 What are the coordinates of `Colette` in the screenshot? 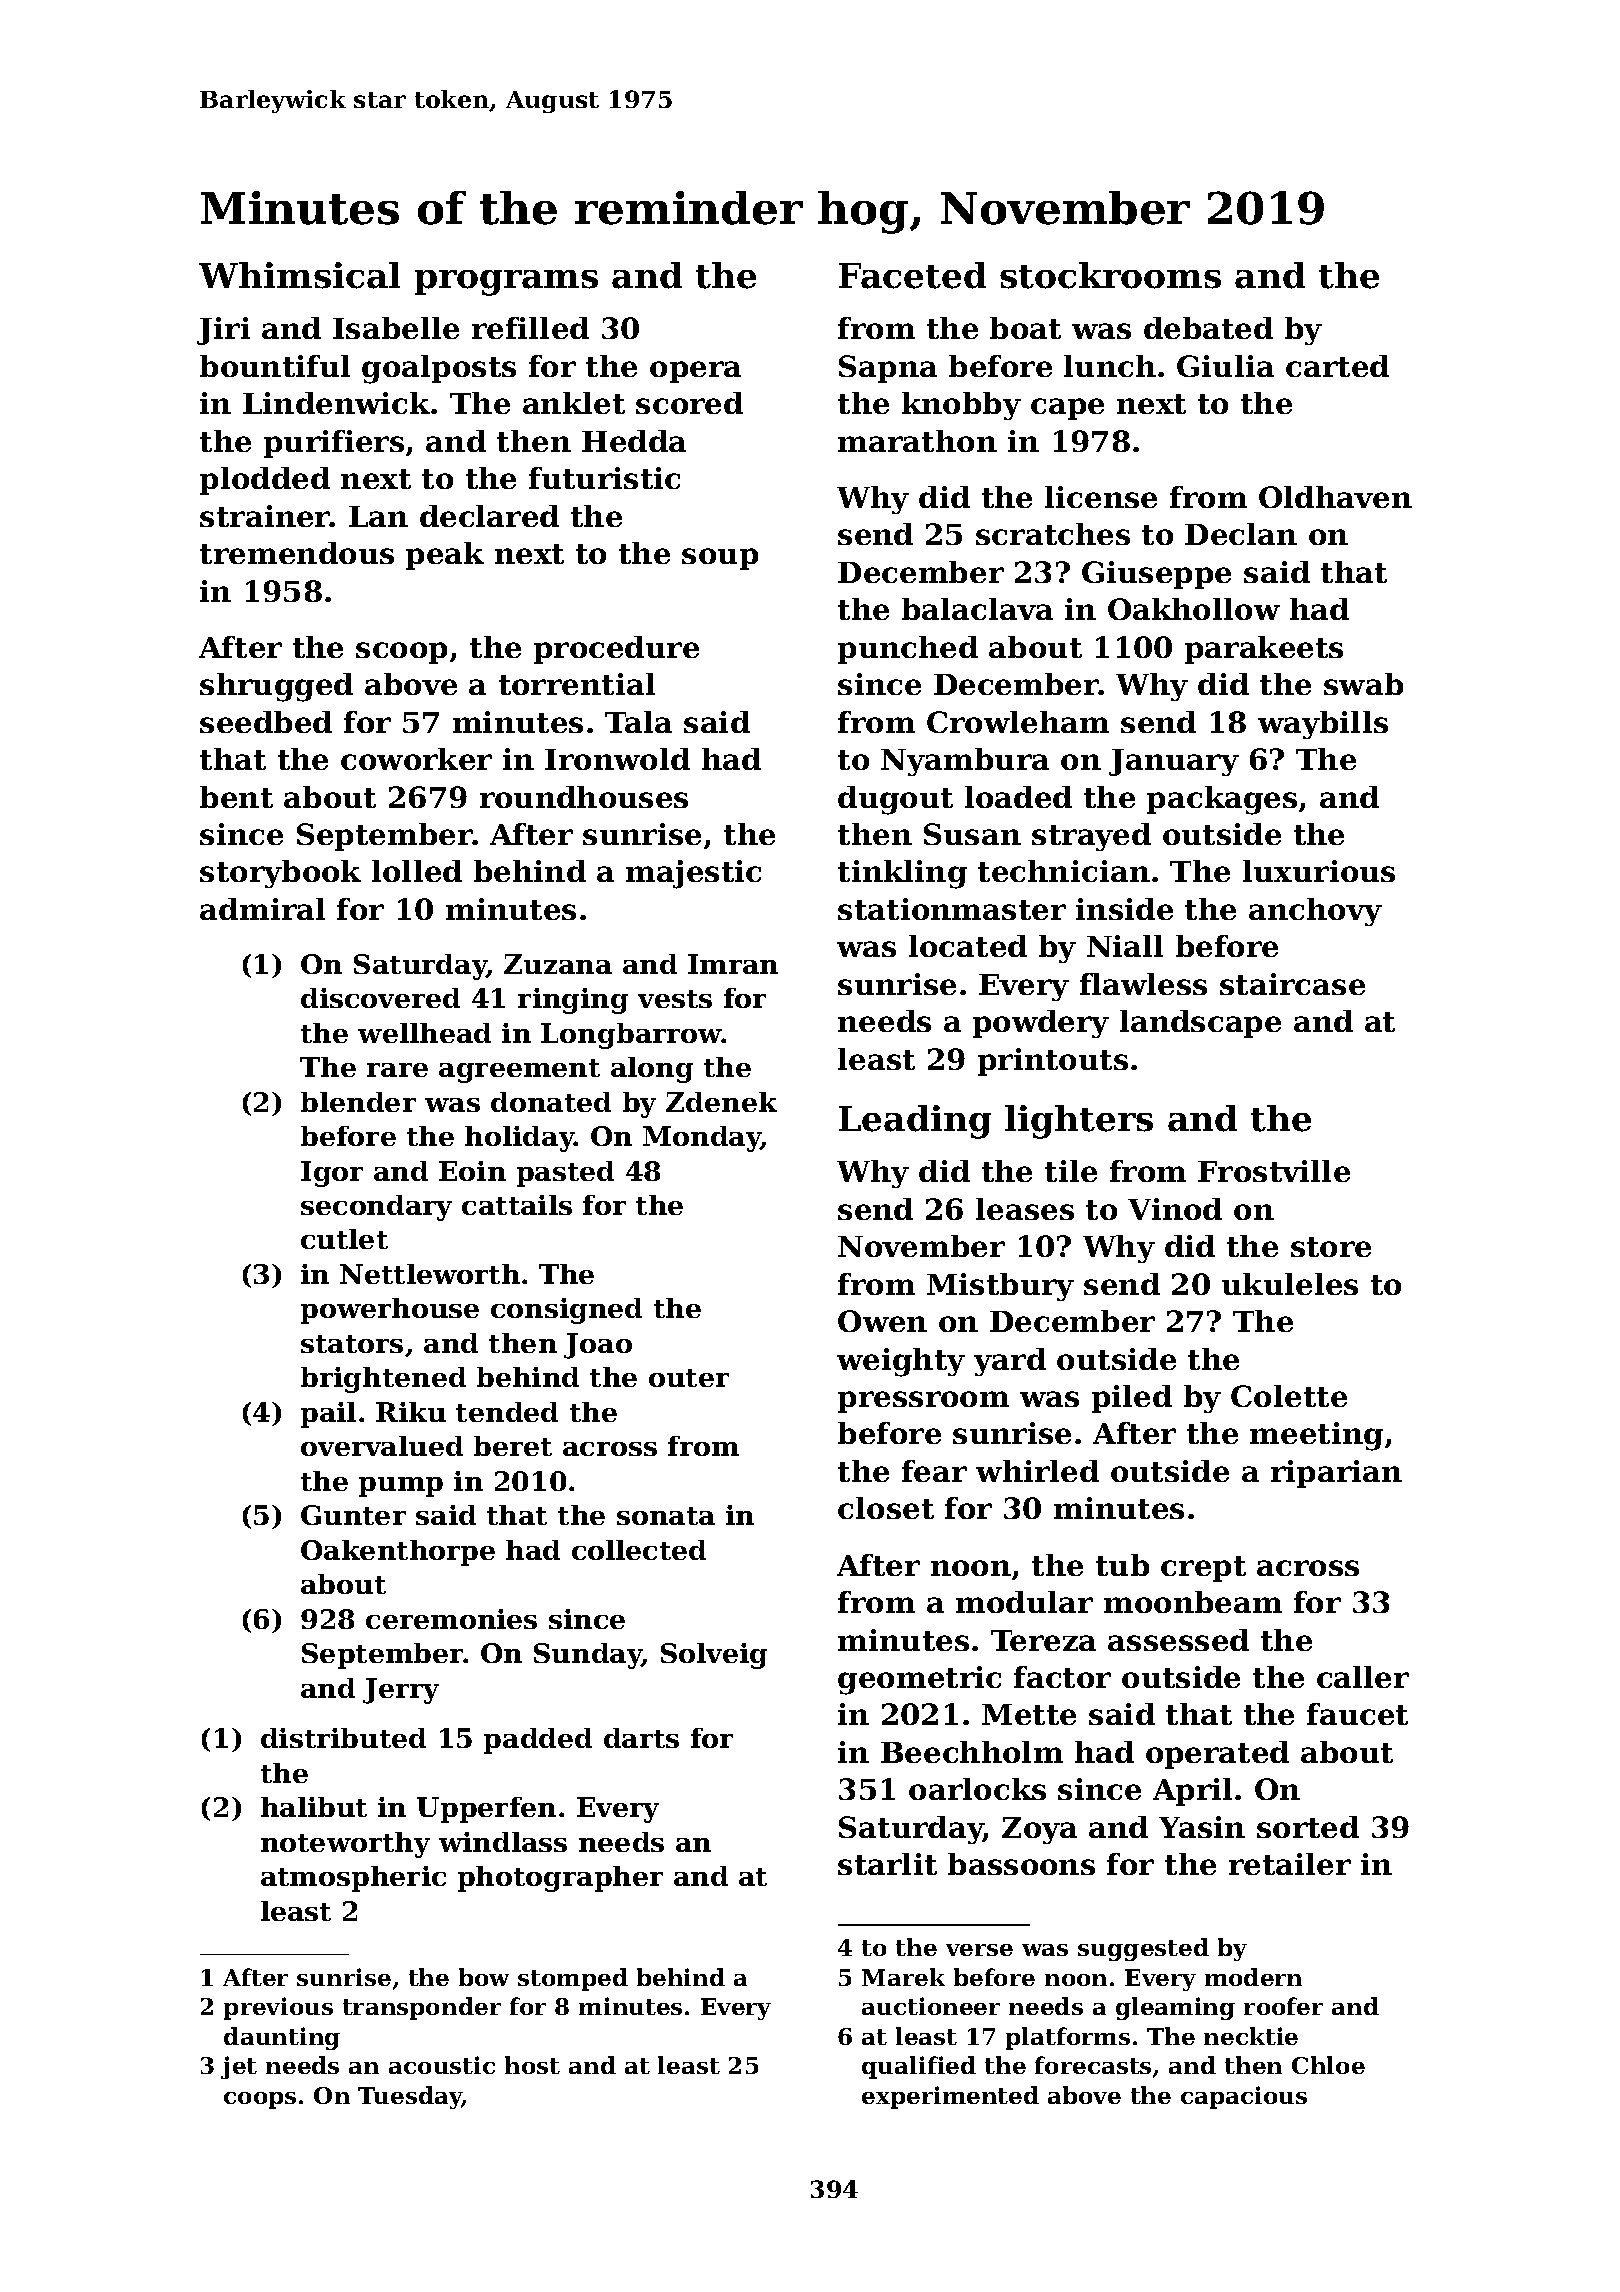 It's located at (1289, 1396).
